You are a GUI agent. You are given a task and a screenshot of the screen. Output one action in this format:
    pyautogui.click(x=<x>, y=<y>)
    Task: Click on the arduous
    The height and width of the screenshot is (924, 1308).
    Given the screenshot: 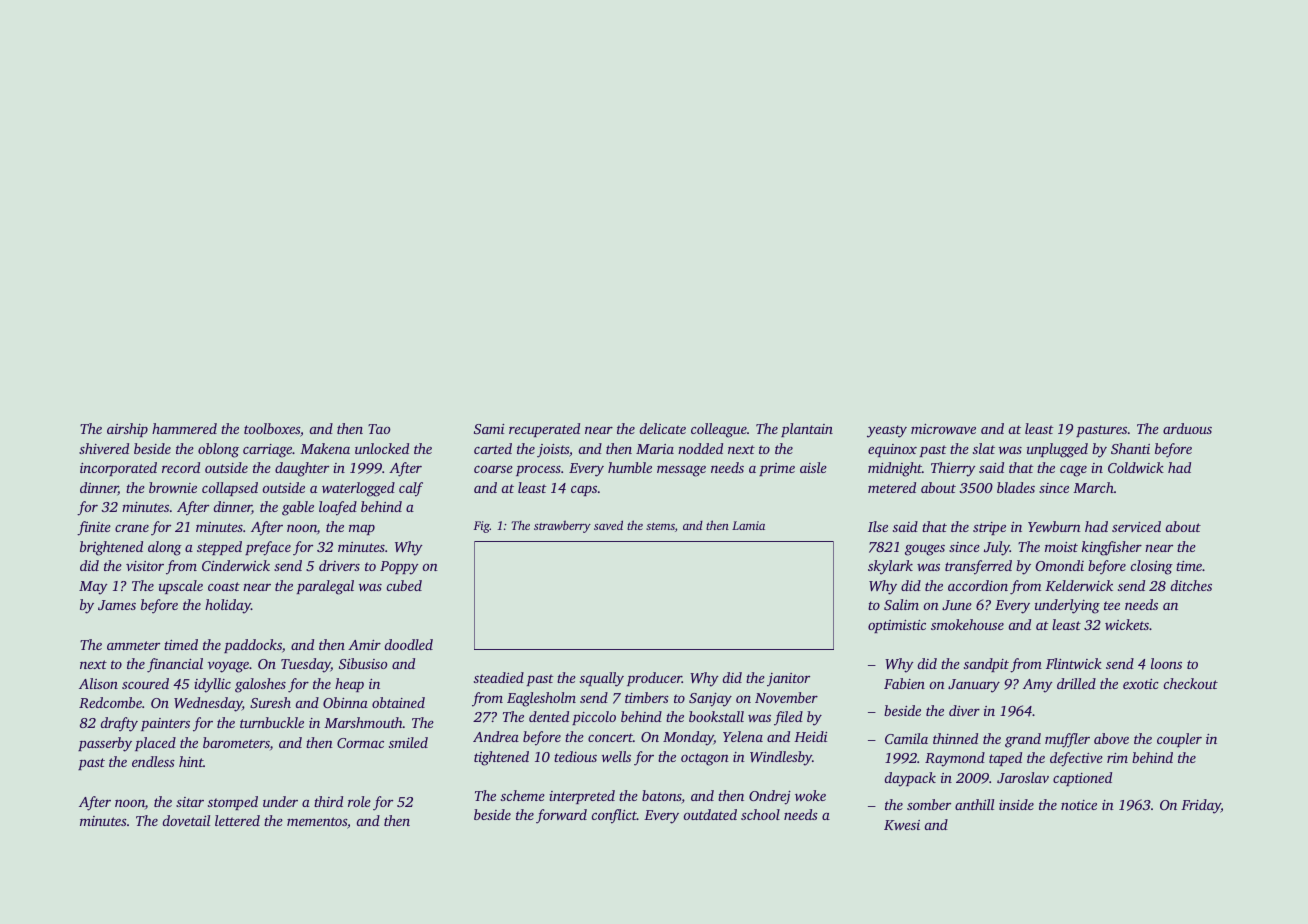 What is the action you would take?
    pyautogui.click(x=1187, y=428)
